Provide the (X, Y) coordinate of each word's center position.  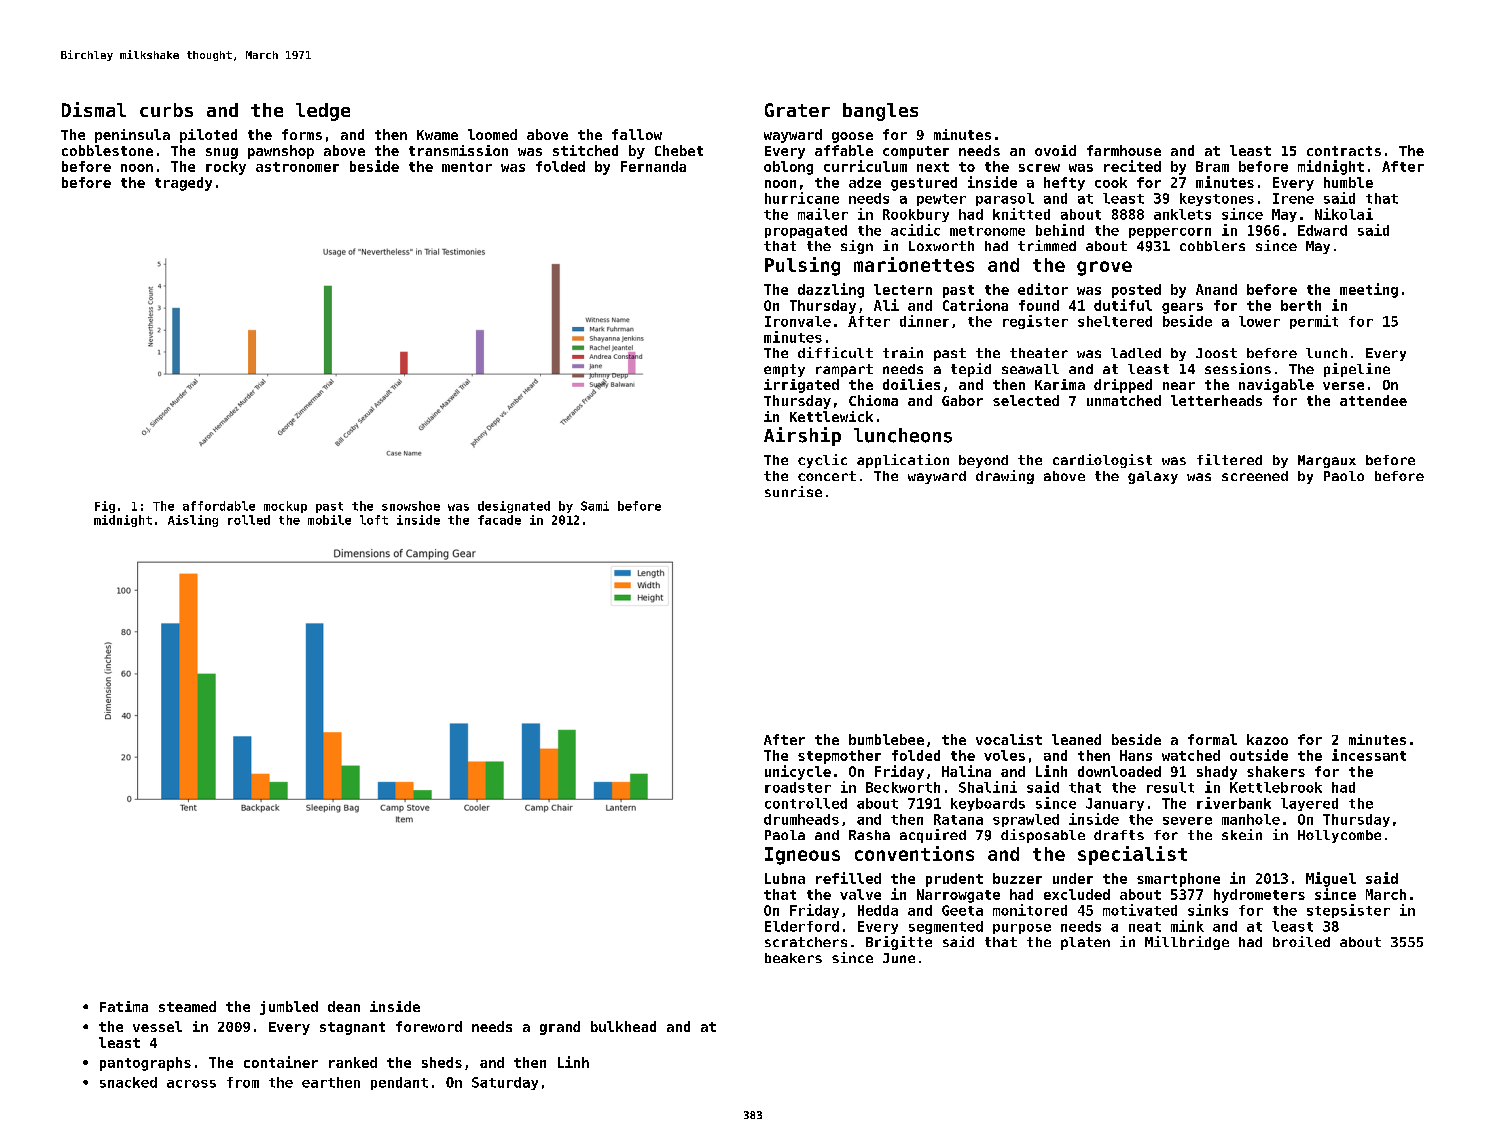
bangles (880, 112)
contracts (1344, 151)
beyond (983, 461)
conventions (914, 853)
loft (374, 520)
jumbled (289, 1008)
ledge (323, 112)
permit (1314, 322)
